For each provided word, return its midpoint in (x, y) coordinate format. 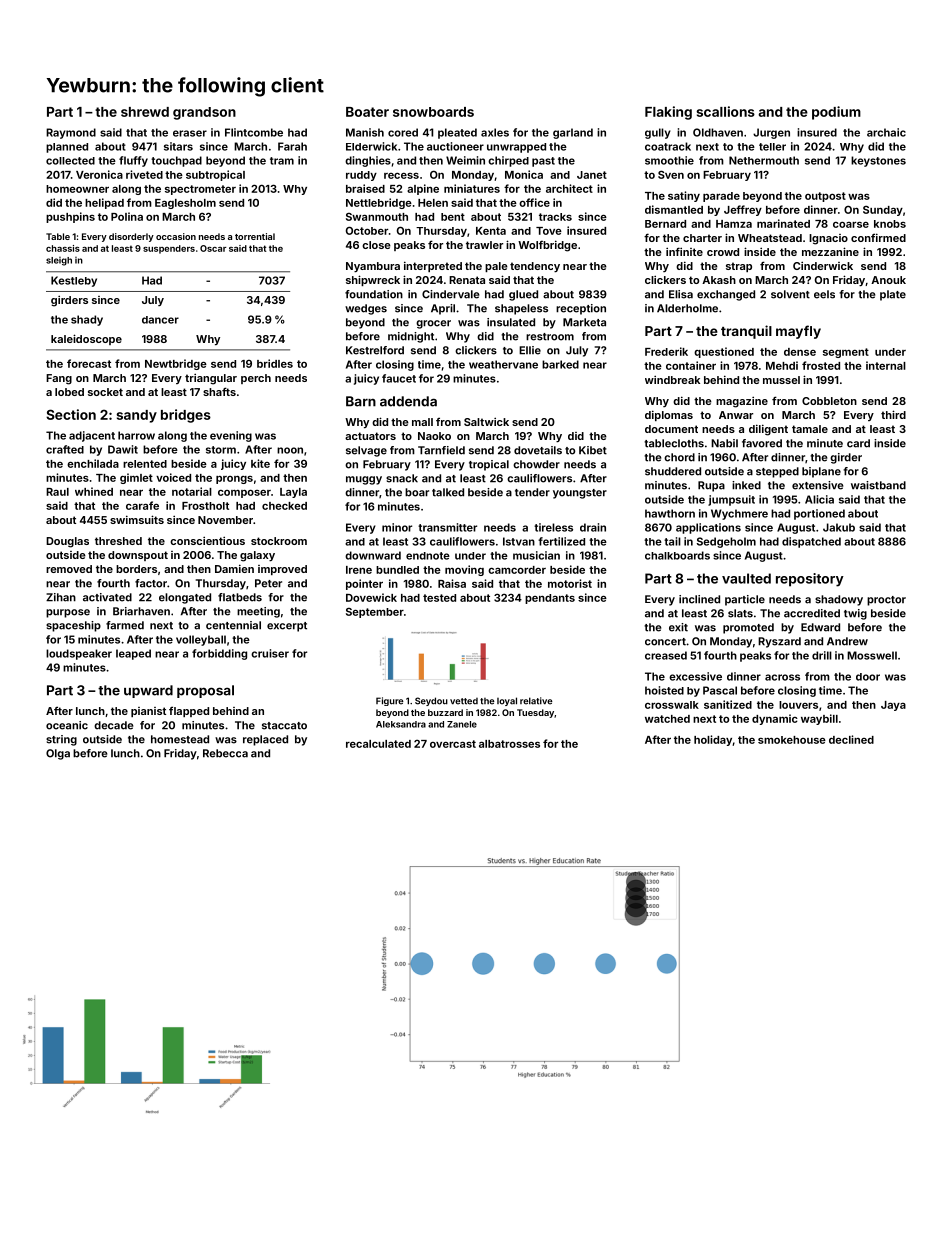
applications (708, 528)
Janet (592, 175)
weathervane (503, 364)
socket (105, 392)
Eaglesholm (185, 204)
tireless (553, 527)
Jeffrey (743, 210)
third (893, 414)
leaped (133, 654)
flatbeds (240, 597)
